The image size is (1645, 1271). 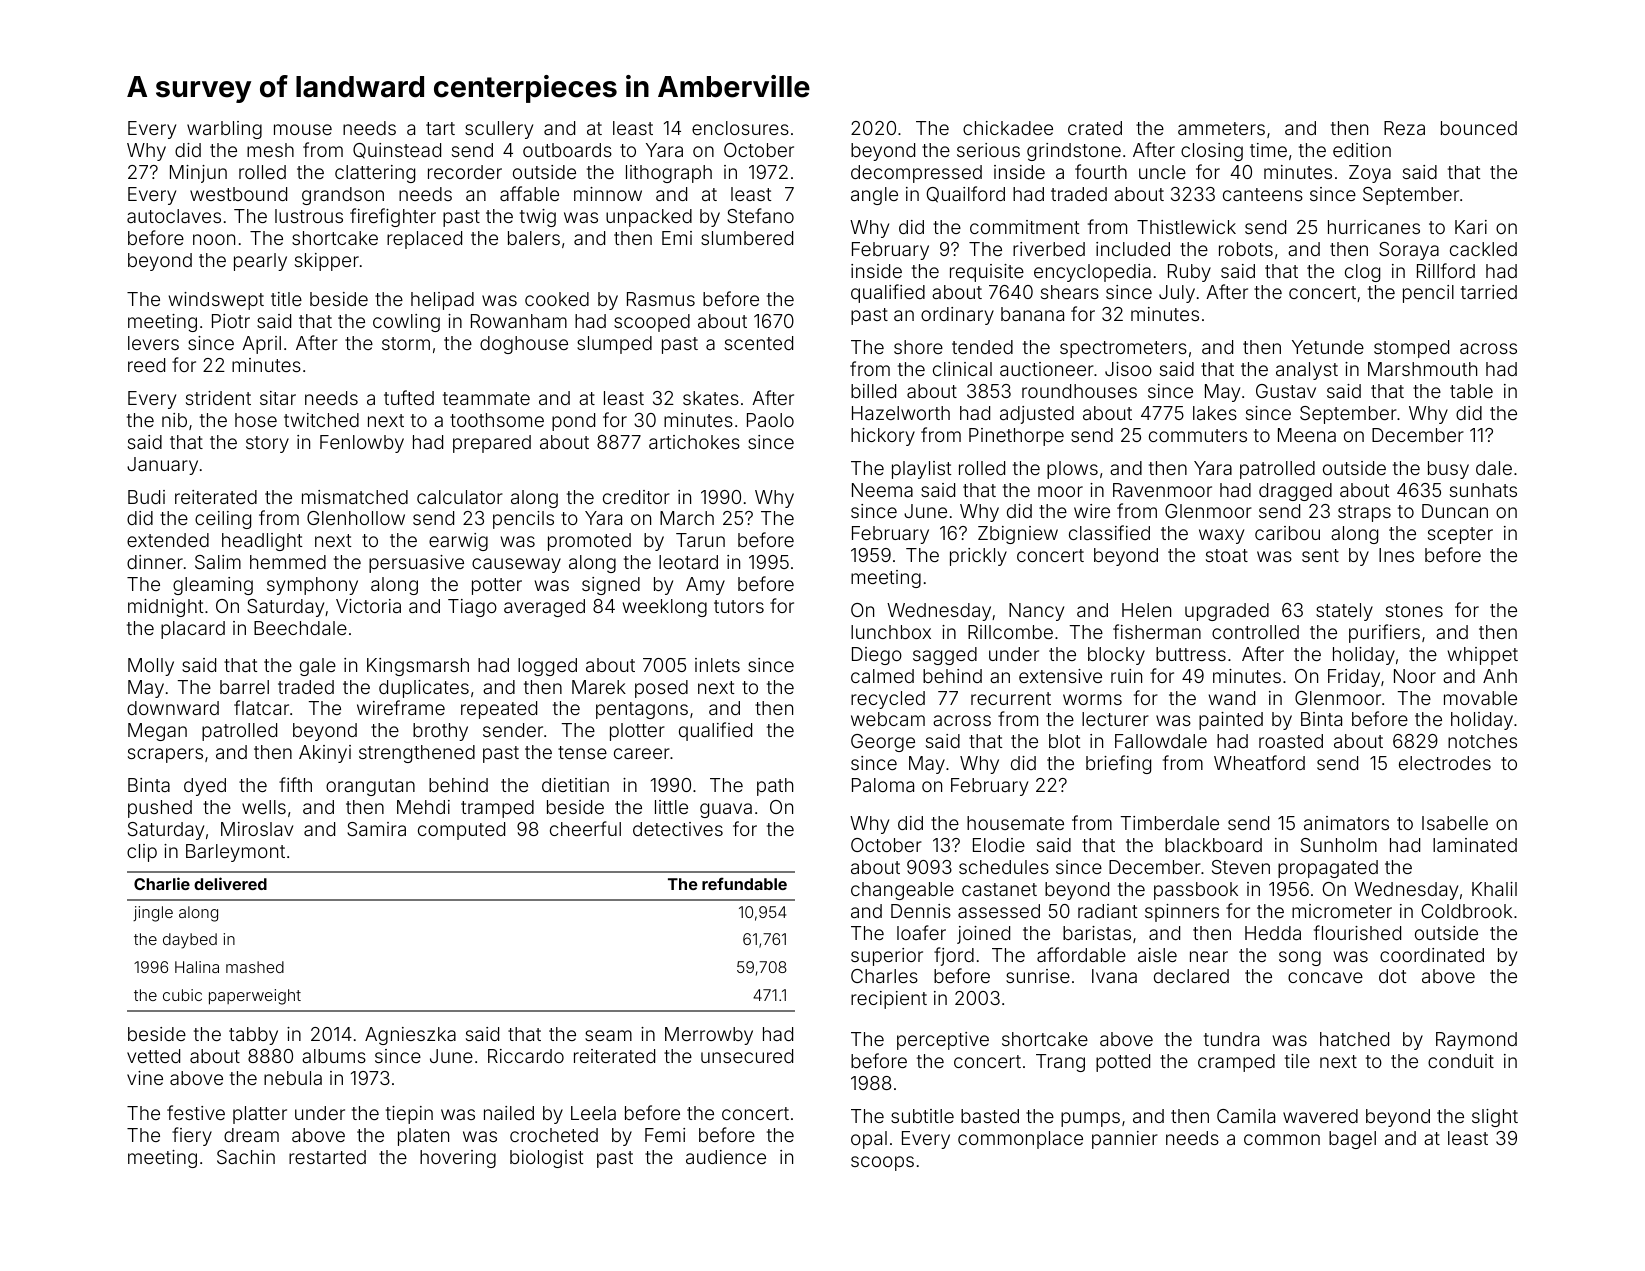 I want to click on headlight, so click(x=262, y=542).
